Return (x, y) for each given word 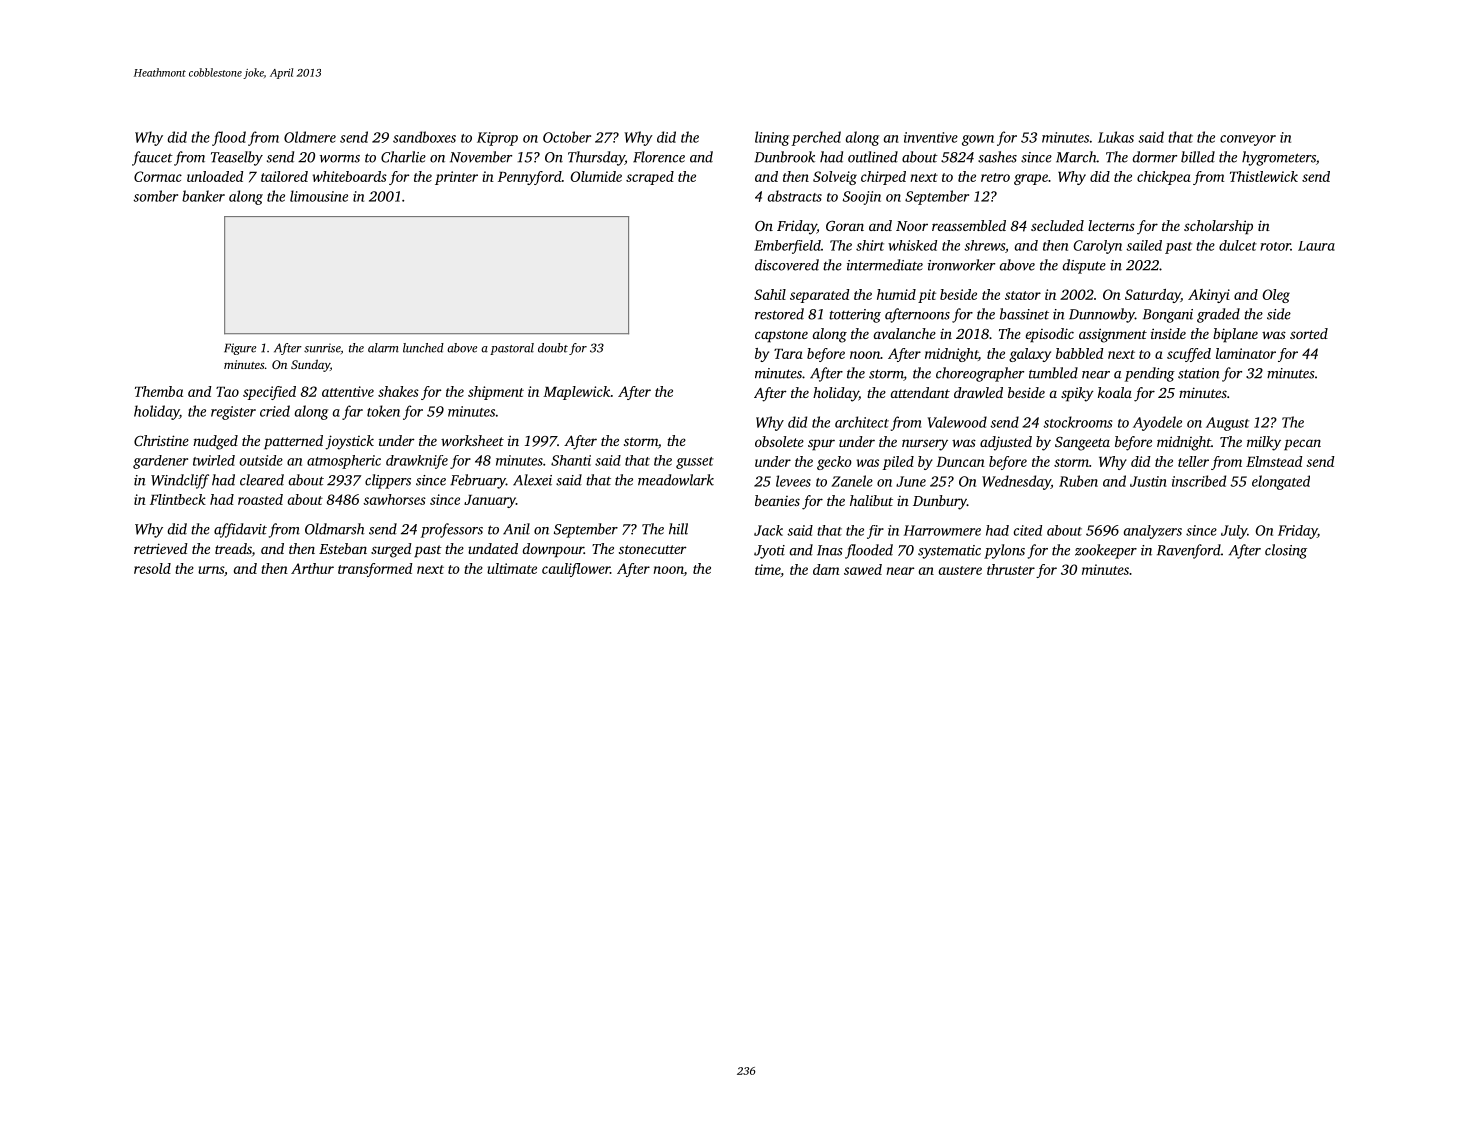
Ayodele (1157, 423)
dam (826, 569)
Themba (159, 391)
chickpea (1164, 178)
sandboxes (424, 137)
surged (391, 550)
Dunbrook (784, 157)
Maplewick (577, 393)
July (1234, 532)
